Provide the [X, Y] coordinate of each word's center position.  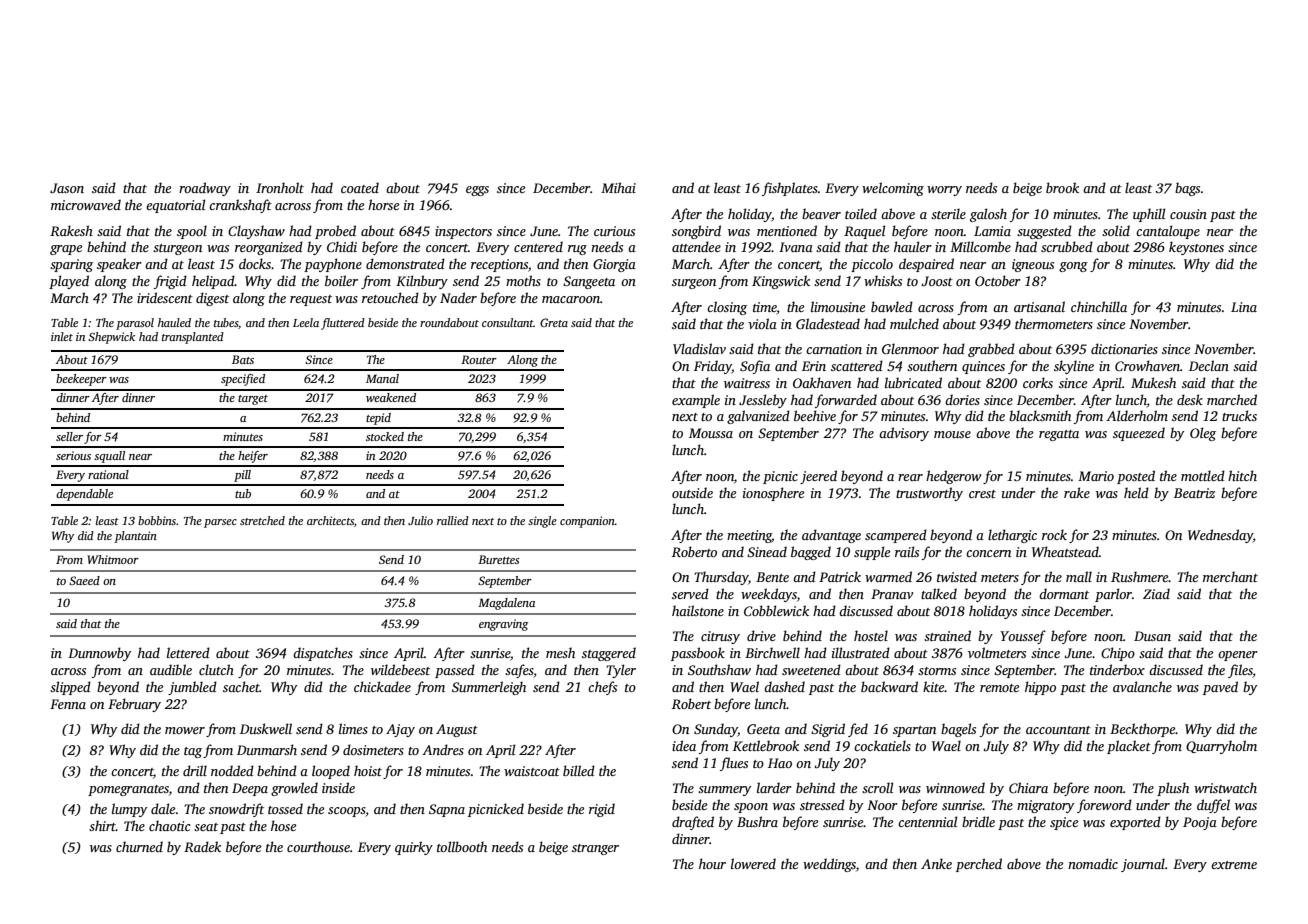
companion [587, 522]
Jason [67, 188]
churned [139, 846]
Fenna [68, 704]
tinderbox [1117, 669]
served [690, 593]
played [69, 282]
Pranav [892, 594]
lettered [188, 652]
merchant [1230, 576]
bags [1187, 189]
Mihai [618, 187]
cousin [1188, 214]
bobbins [157, 520]
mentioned [787, 230]
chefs [602, 688]
